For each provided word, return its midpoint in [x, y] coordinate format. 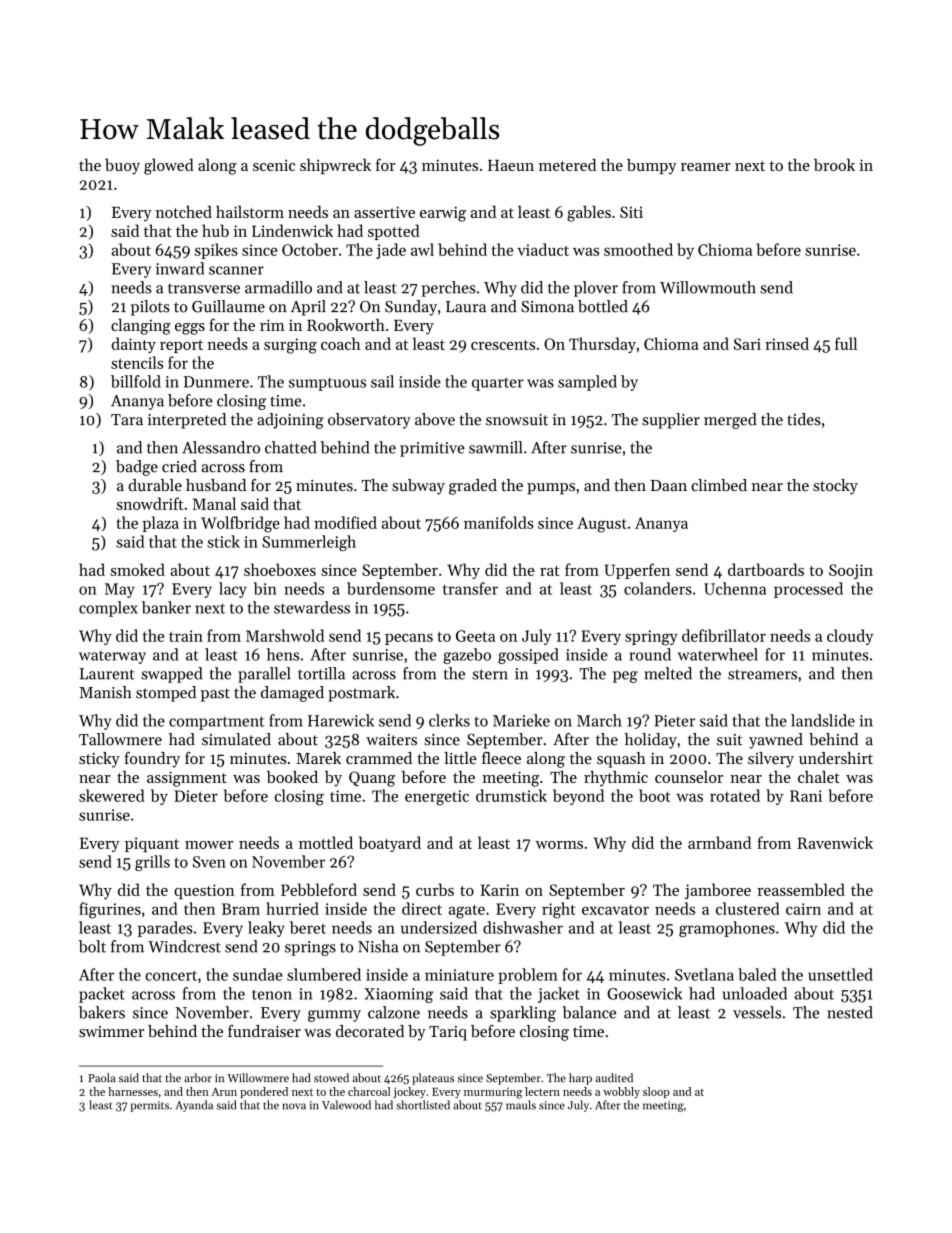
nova [294, 1106]
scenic [274, 165]
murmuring [493, 1093]
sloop [656, 1092]
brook [834, 164]
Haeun [511, 165]
